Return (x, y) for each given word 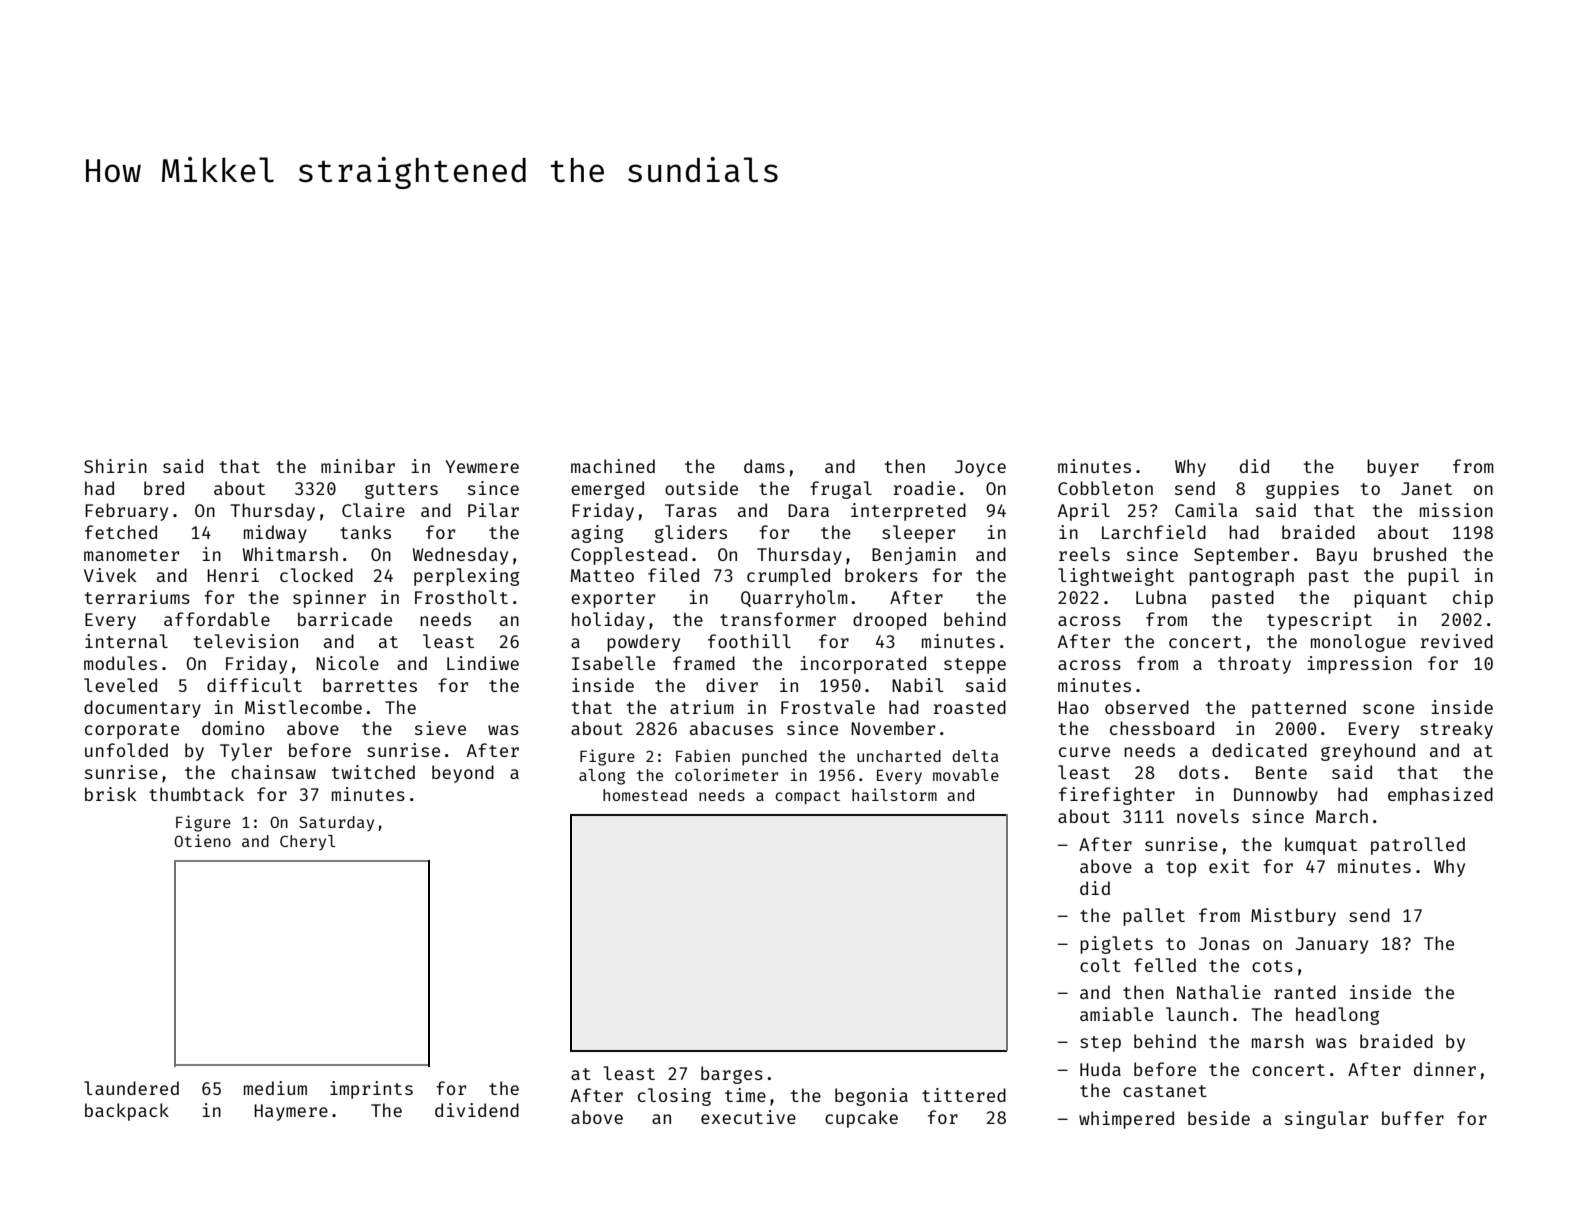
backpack (127, 1112)
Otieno (202, 840)
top (1181, 869)
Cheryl (308, 843)
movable (966, 775)
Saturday (336, 824)
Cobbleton (1105, 488)
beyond (463, 774)
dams (764, 466)
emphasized (1440, 796)
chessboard (1162, 728)
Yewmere (482, 466)
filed (673, 575)
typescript (1319, 621)
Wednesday (460, 556)
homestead (645, 795)
